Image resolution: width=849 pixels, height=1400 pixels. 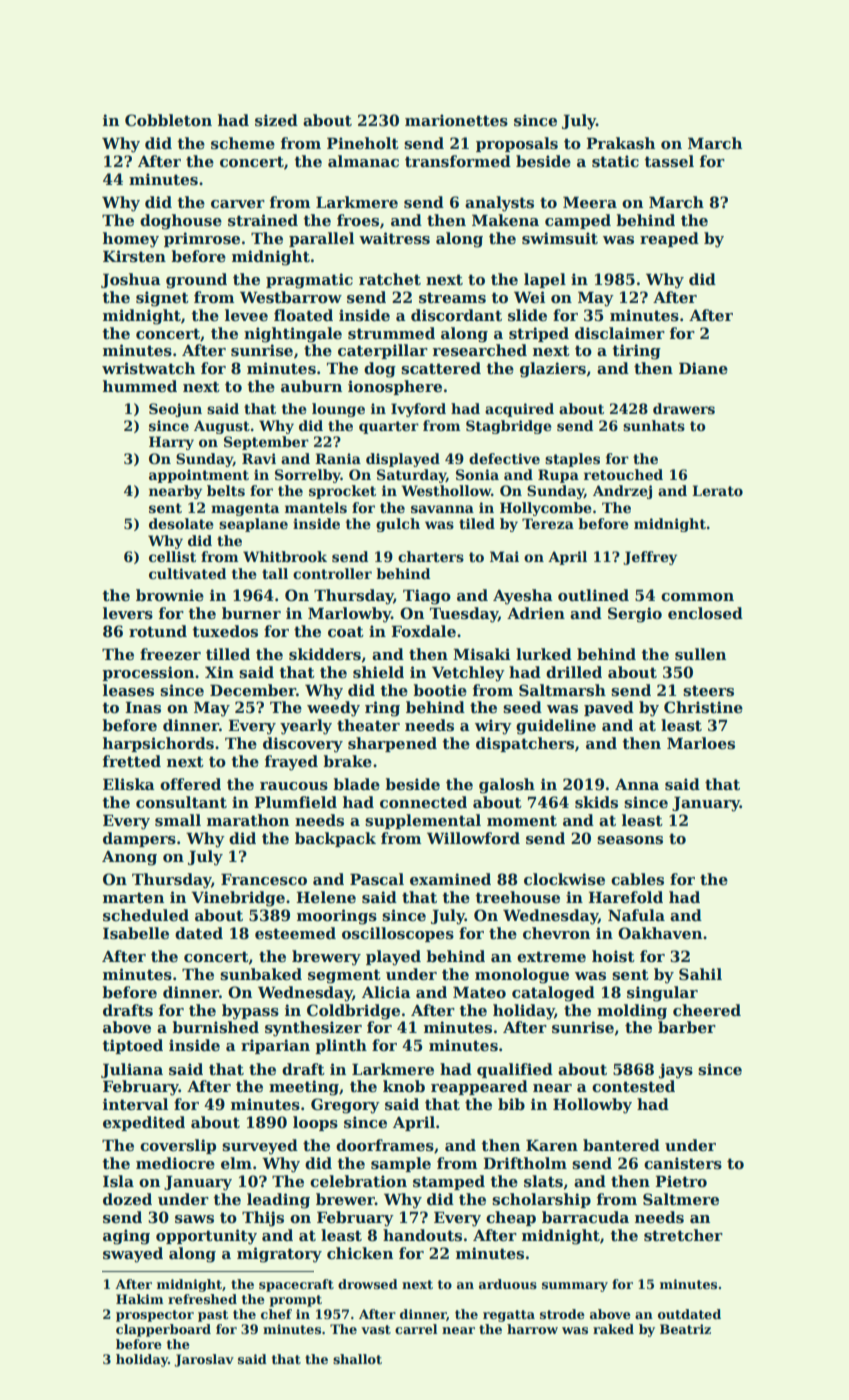 I want to click on tassel, so click(x=669, y=161).
